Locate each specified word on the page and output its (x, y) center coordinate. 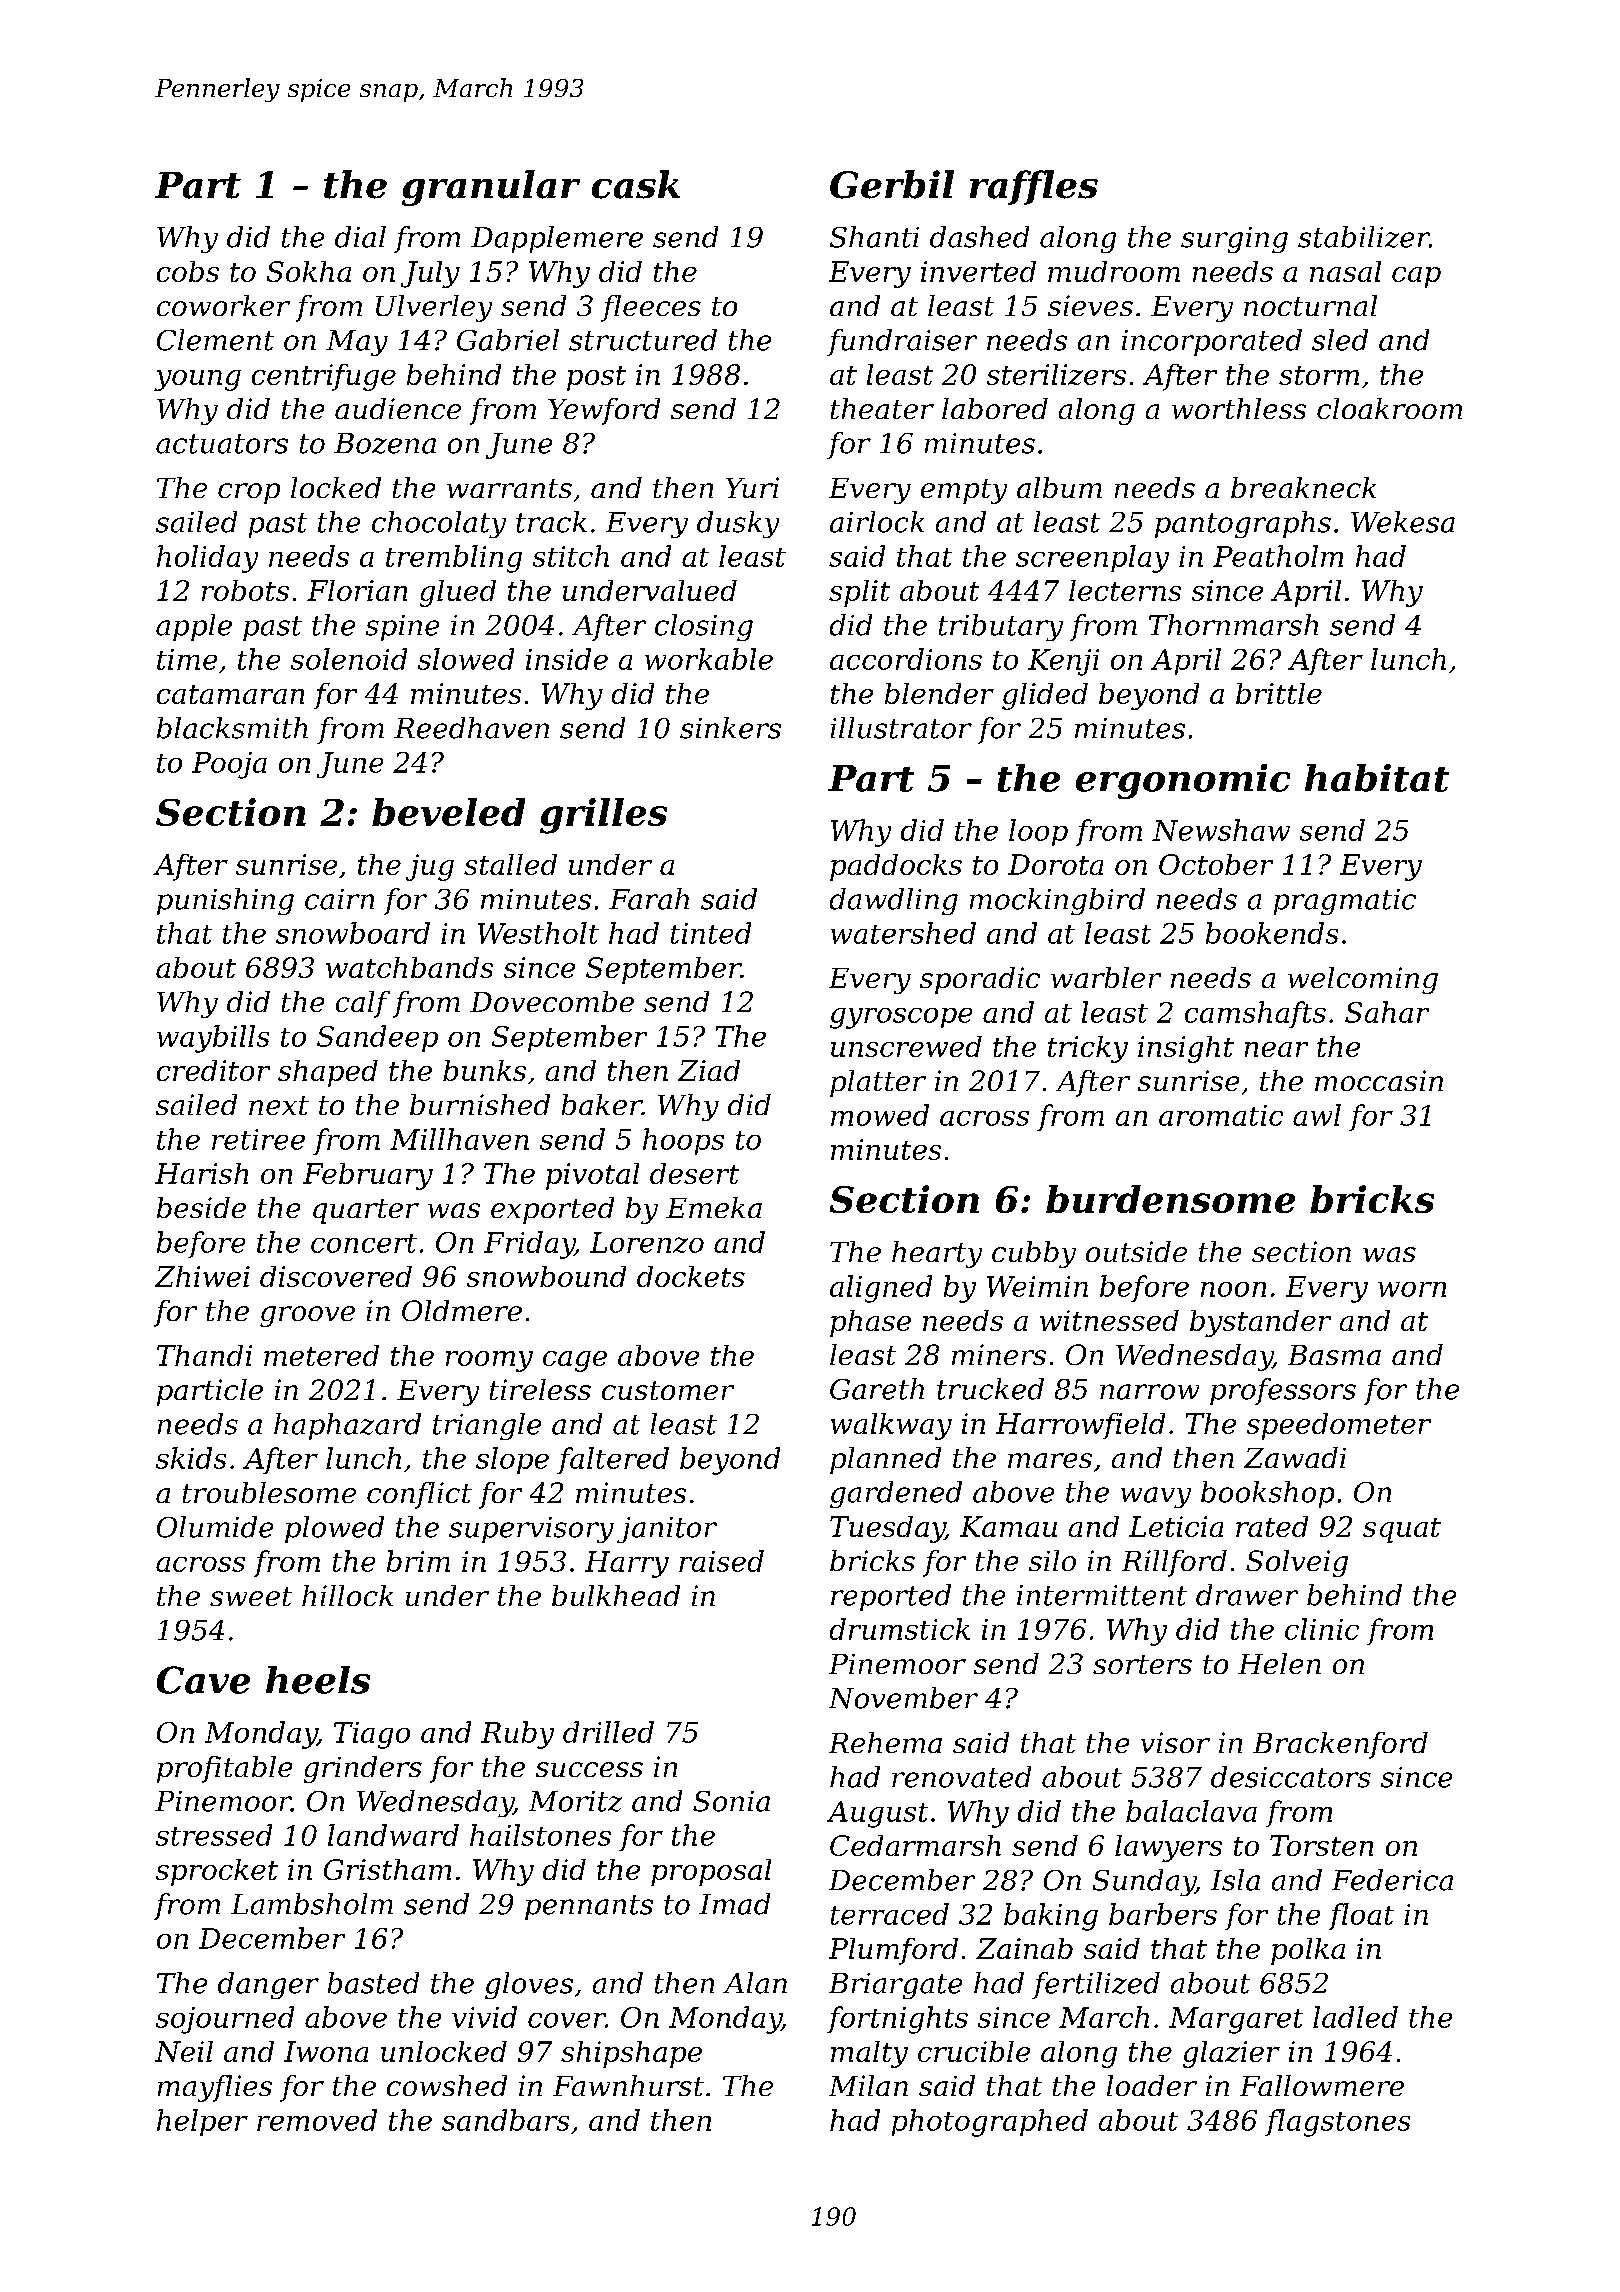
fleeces (651, 308)
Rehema (885, 1742)
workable (709, 659)
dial (360, 237)
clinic (1322, 1629)
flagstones (1337, 2123)
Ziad (709, 1070)
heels (318, 1680)
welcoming (1363, 980)
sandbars (505, 2120)
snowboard (353, 933)
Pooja (229, 765)
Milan (868, 2085)
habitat (1377, 778)
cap (1416, 277)
